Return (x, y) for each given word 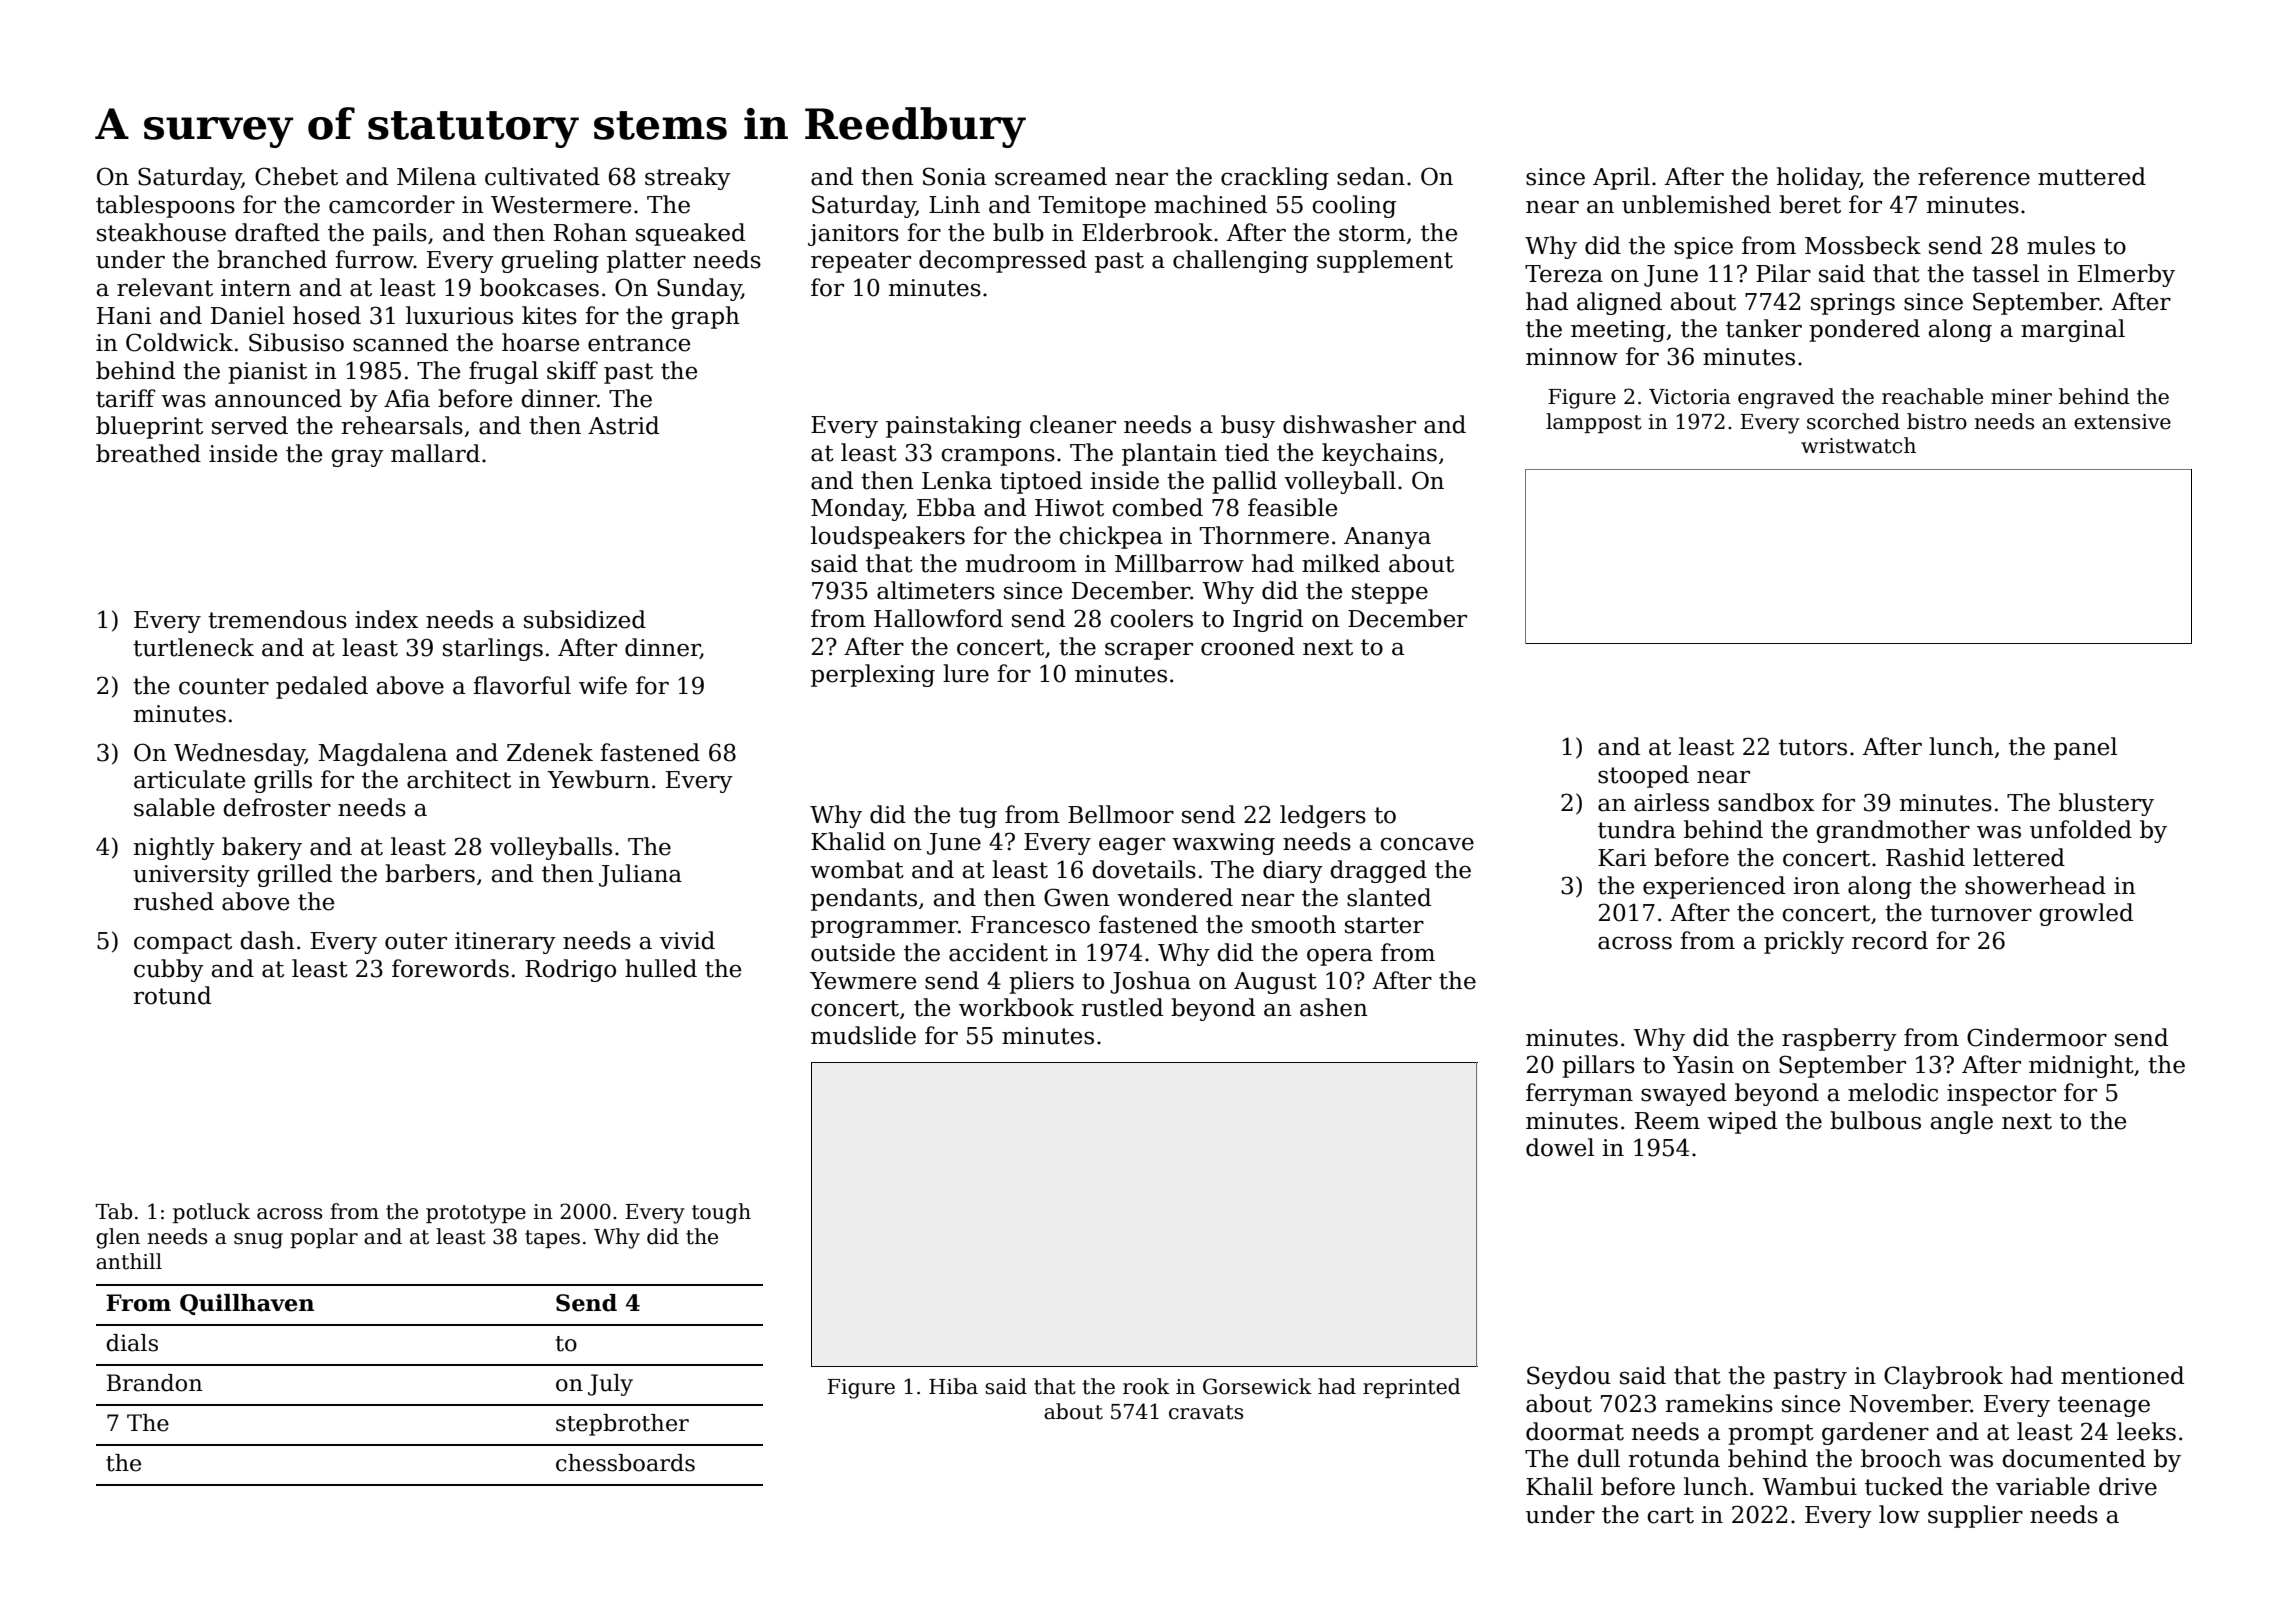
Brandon (154, 1383)
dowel (1560, 1147)
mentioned (2122, 1375)
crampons (998, 457)
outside (853, 952)
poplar (324, 1238)
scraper (1149, 651)
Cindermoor (2037, 1037)
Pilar (1783, 273)
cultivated (542, 176)
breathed (148, 453)
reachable (1932, 396)
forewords (450, 968)
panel (2085, 748)
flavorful (522, 685)
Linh (954, 204)
